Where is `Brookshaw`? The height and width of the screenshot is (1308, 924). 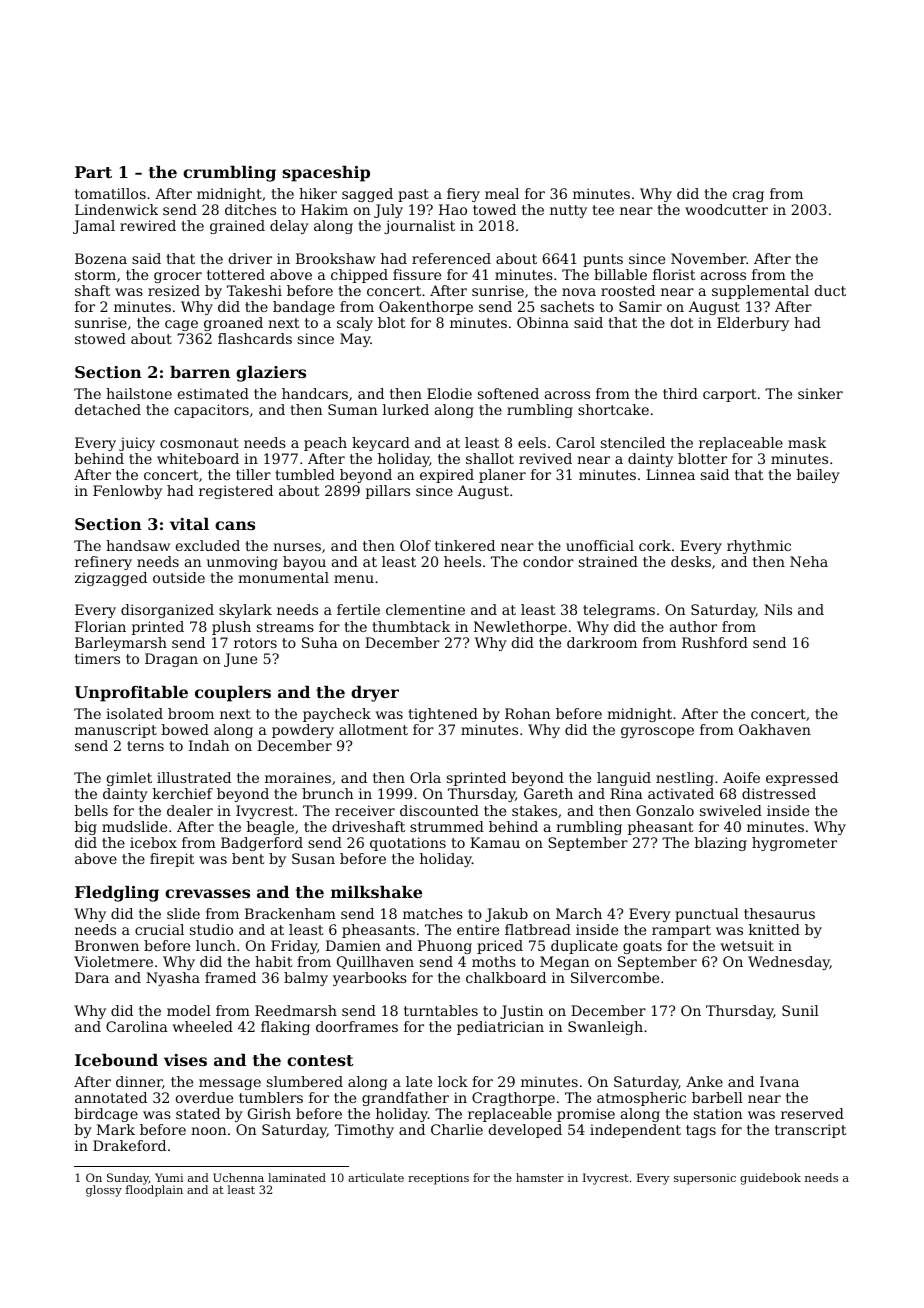
Brookshaw is located at coordinates (336, 258).
